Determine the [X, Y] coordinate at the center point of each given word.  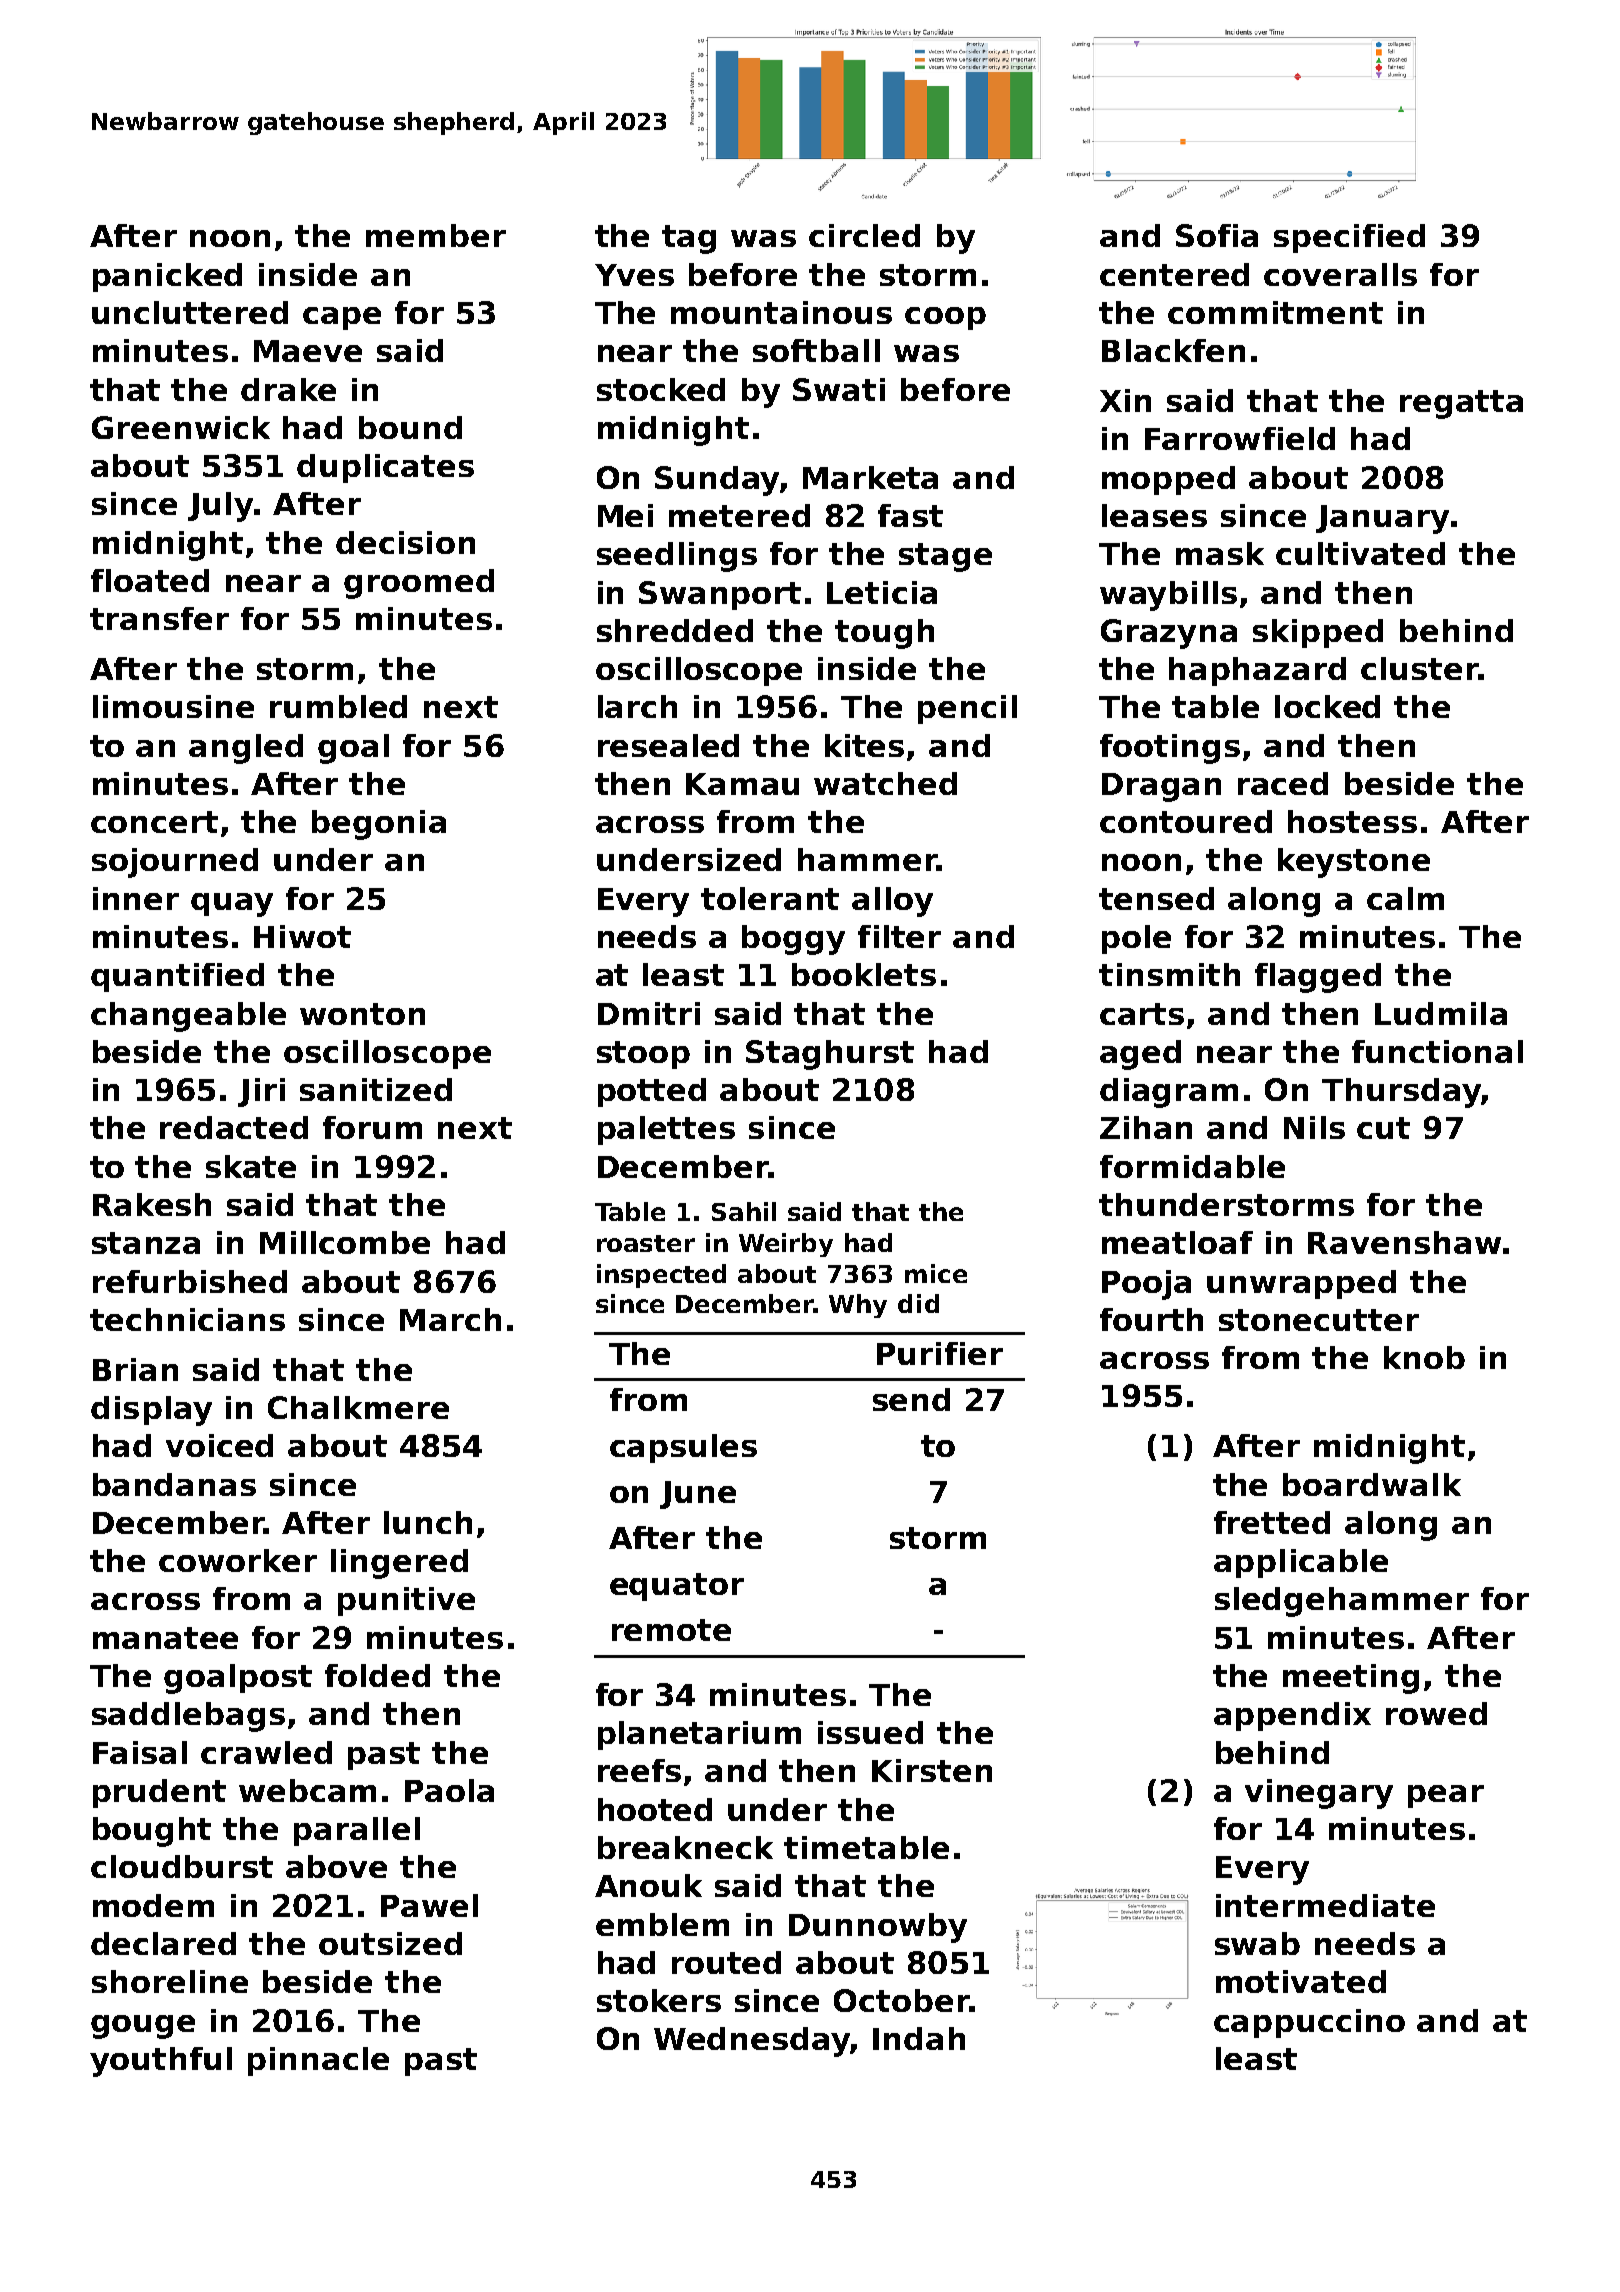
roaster [646, 1243]
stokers [659, 2000]
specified [1349, 238]
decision [405, 542]
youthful [161, 2062]
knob [1424, 1357]
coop [945, 318]
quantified [177, 977]
